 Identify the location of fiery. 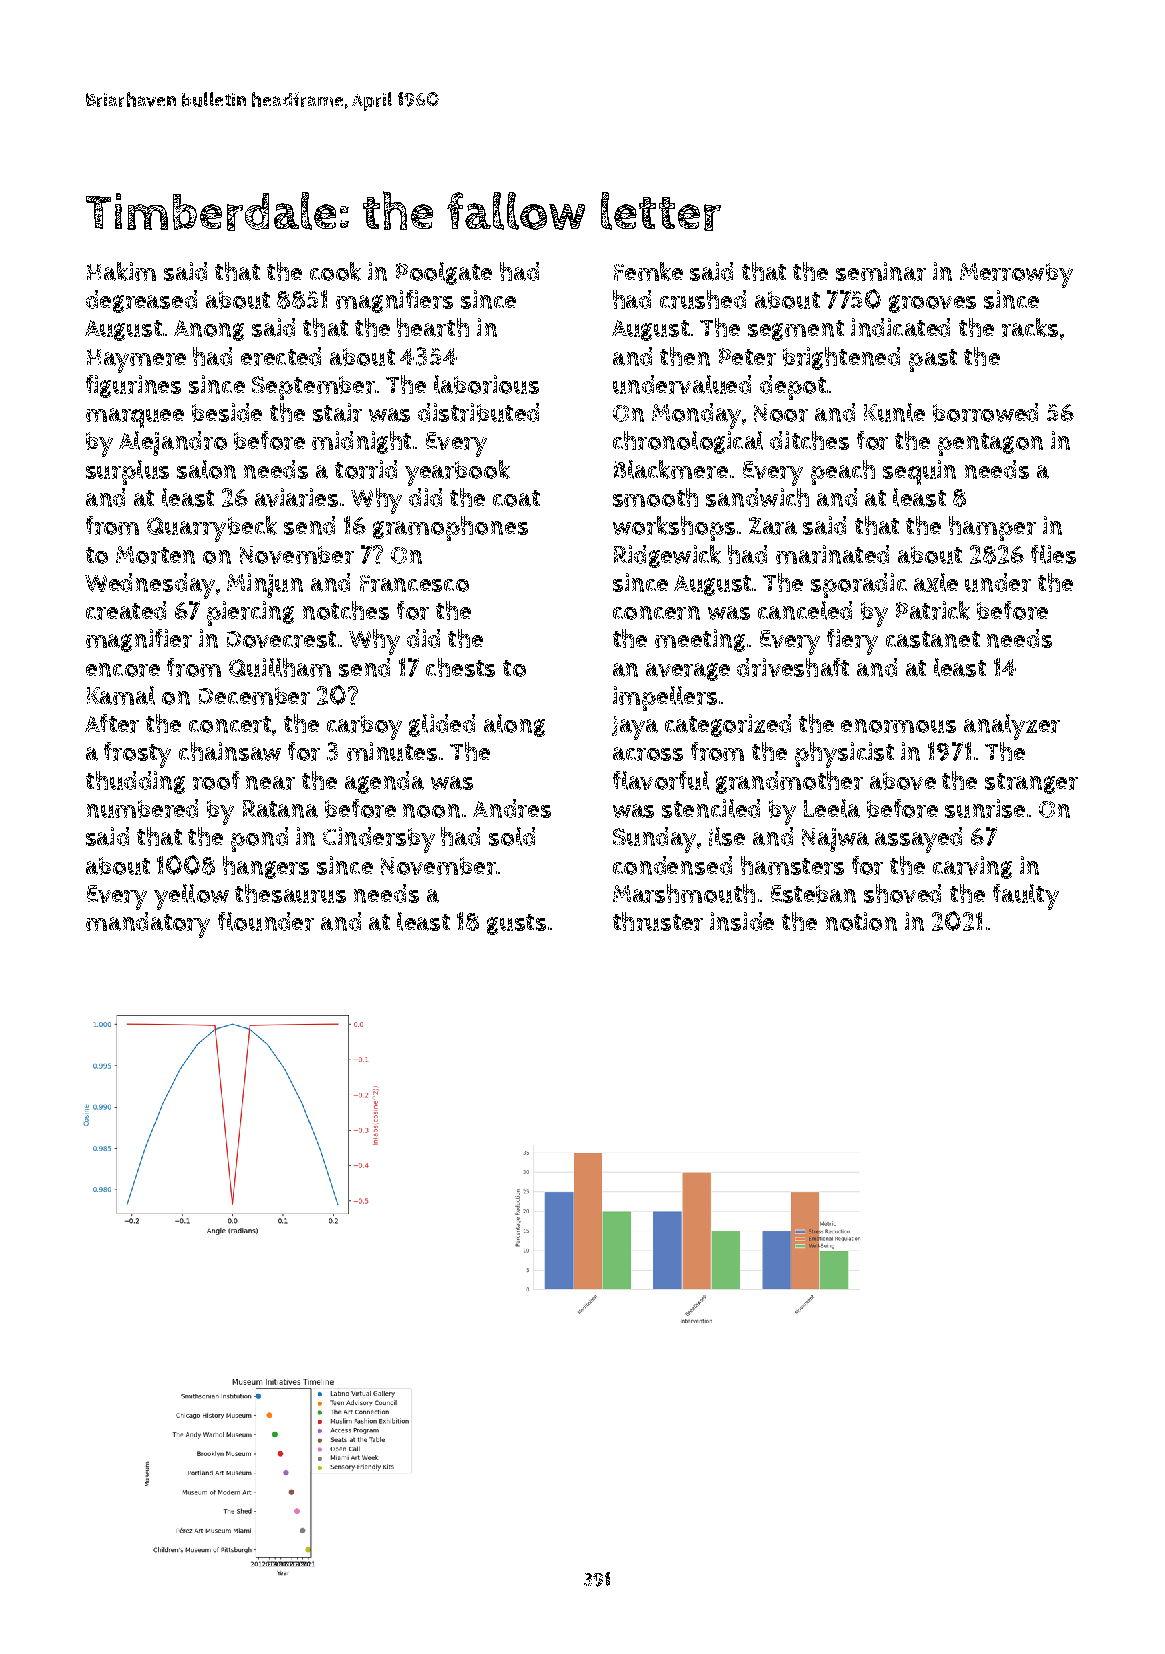
(852, 642).
